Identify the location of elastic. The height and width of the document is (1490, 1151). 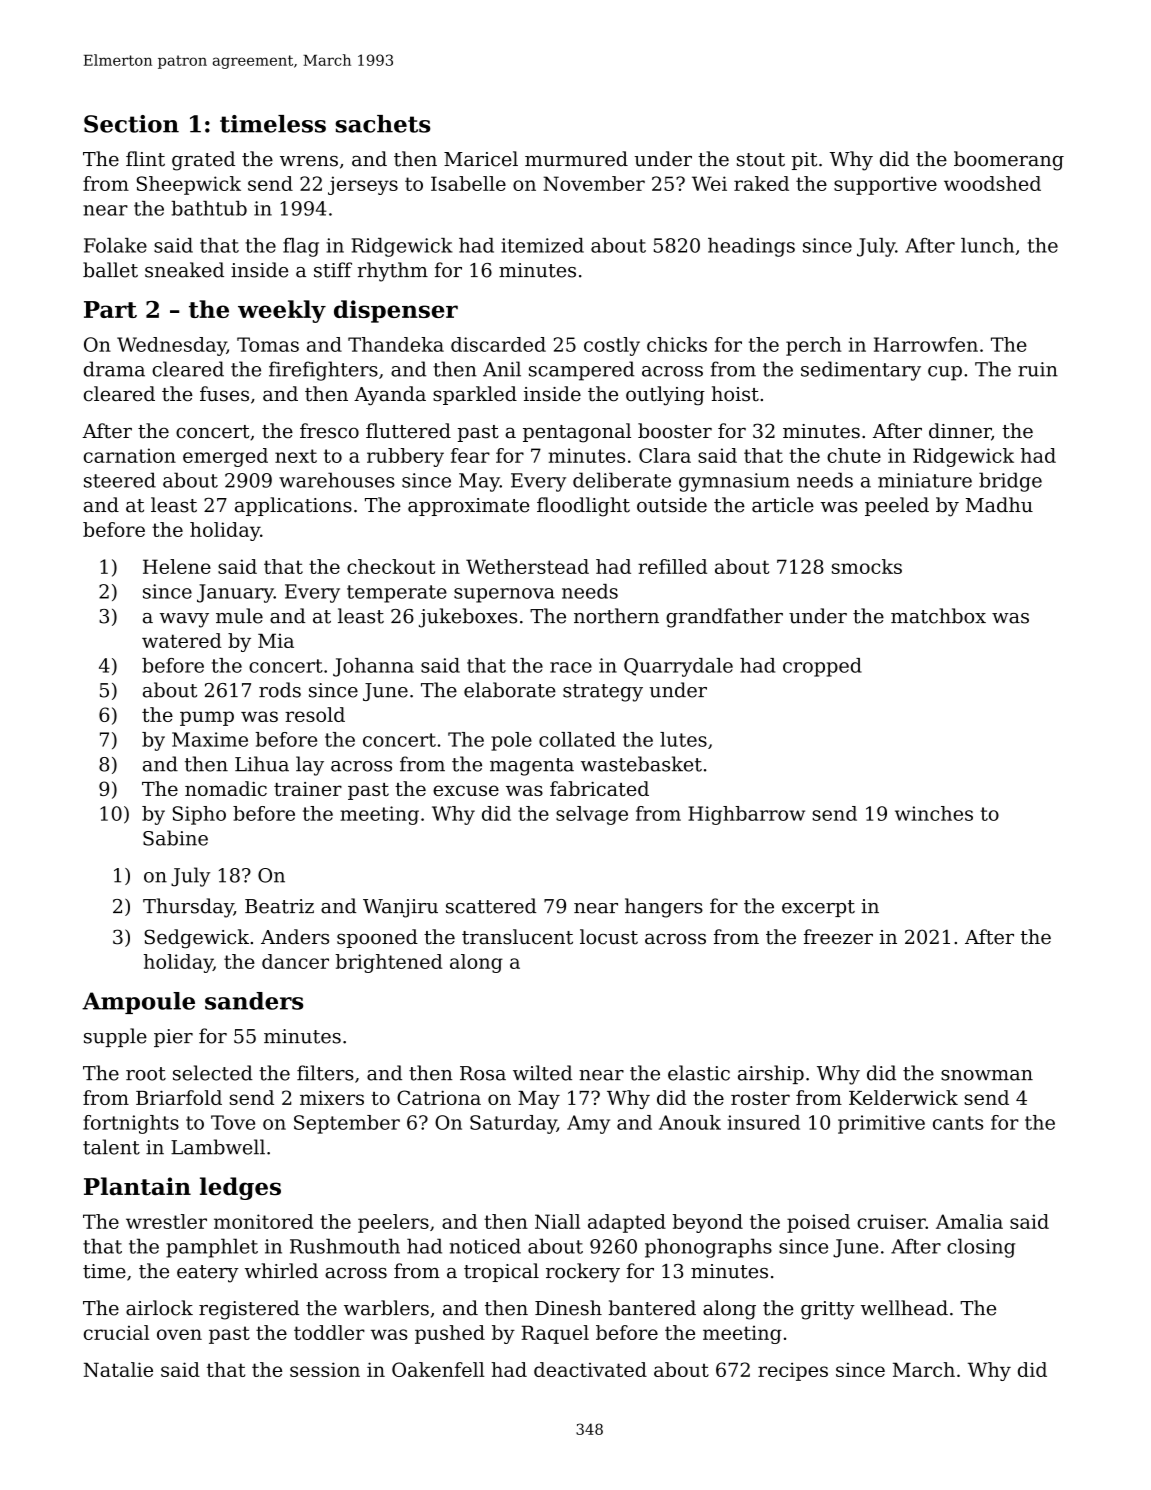
(699, 1073).
